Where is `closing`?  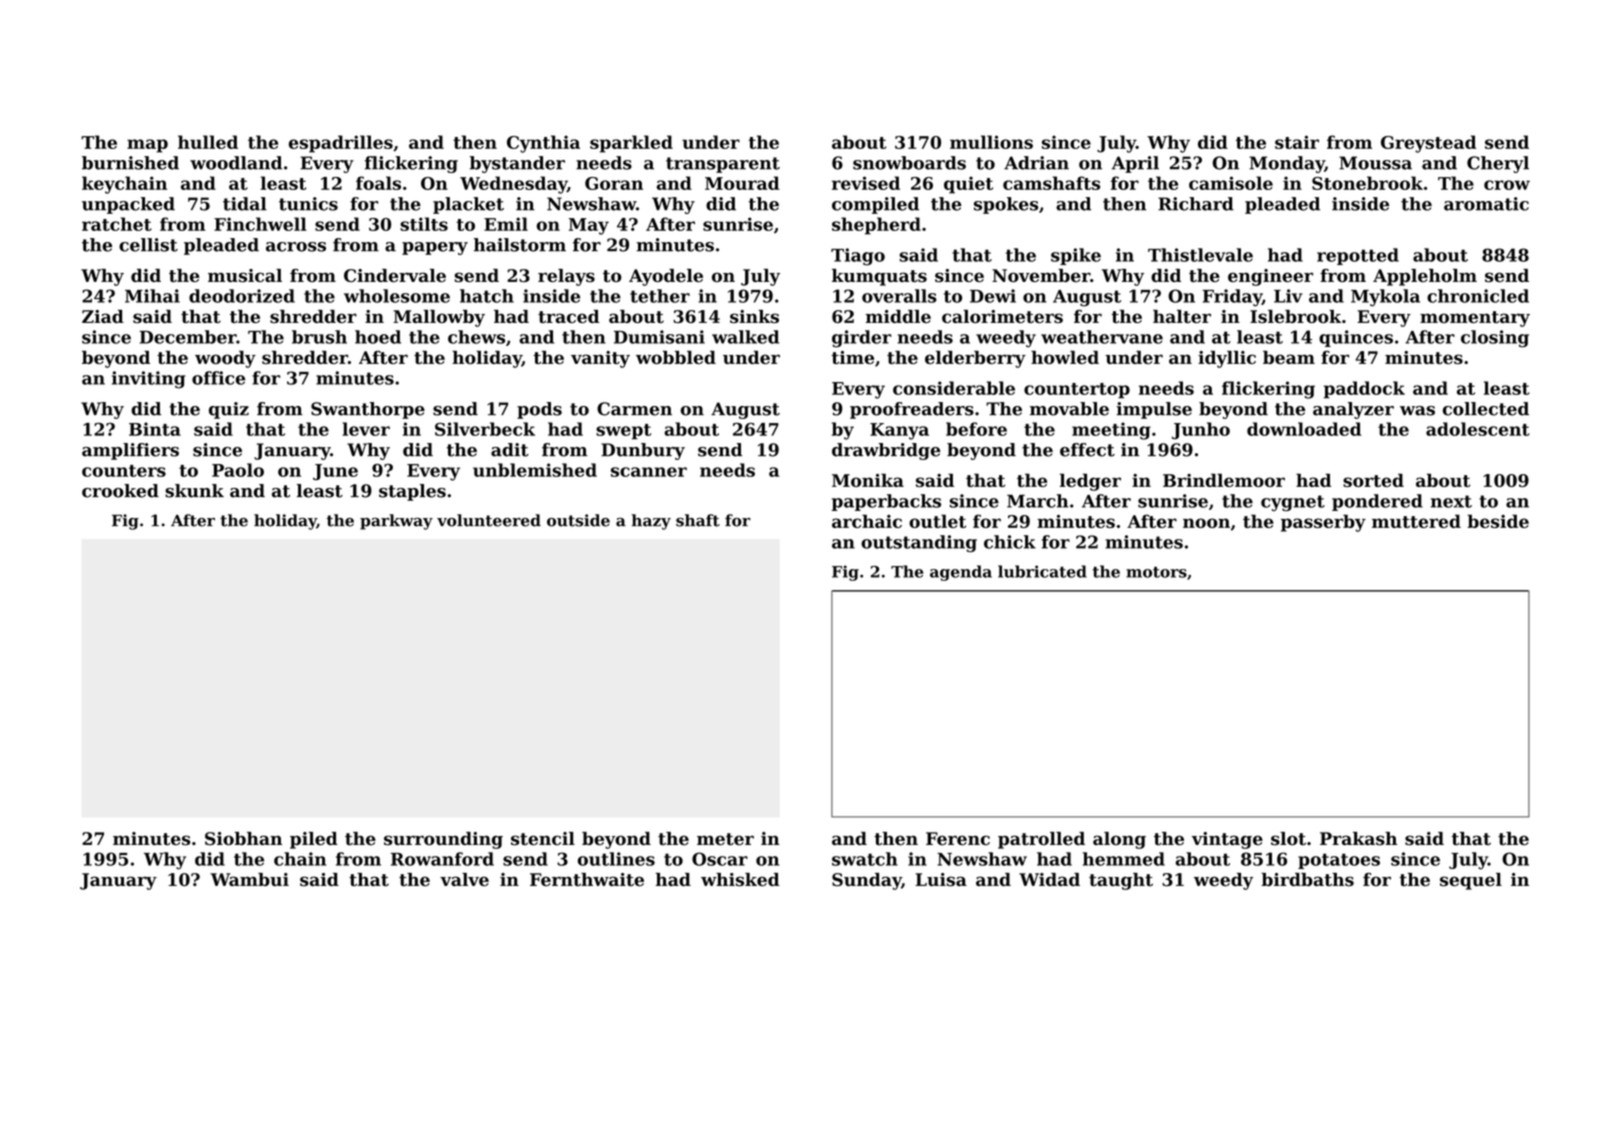
closing is located at coordinates (1495, 339).
